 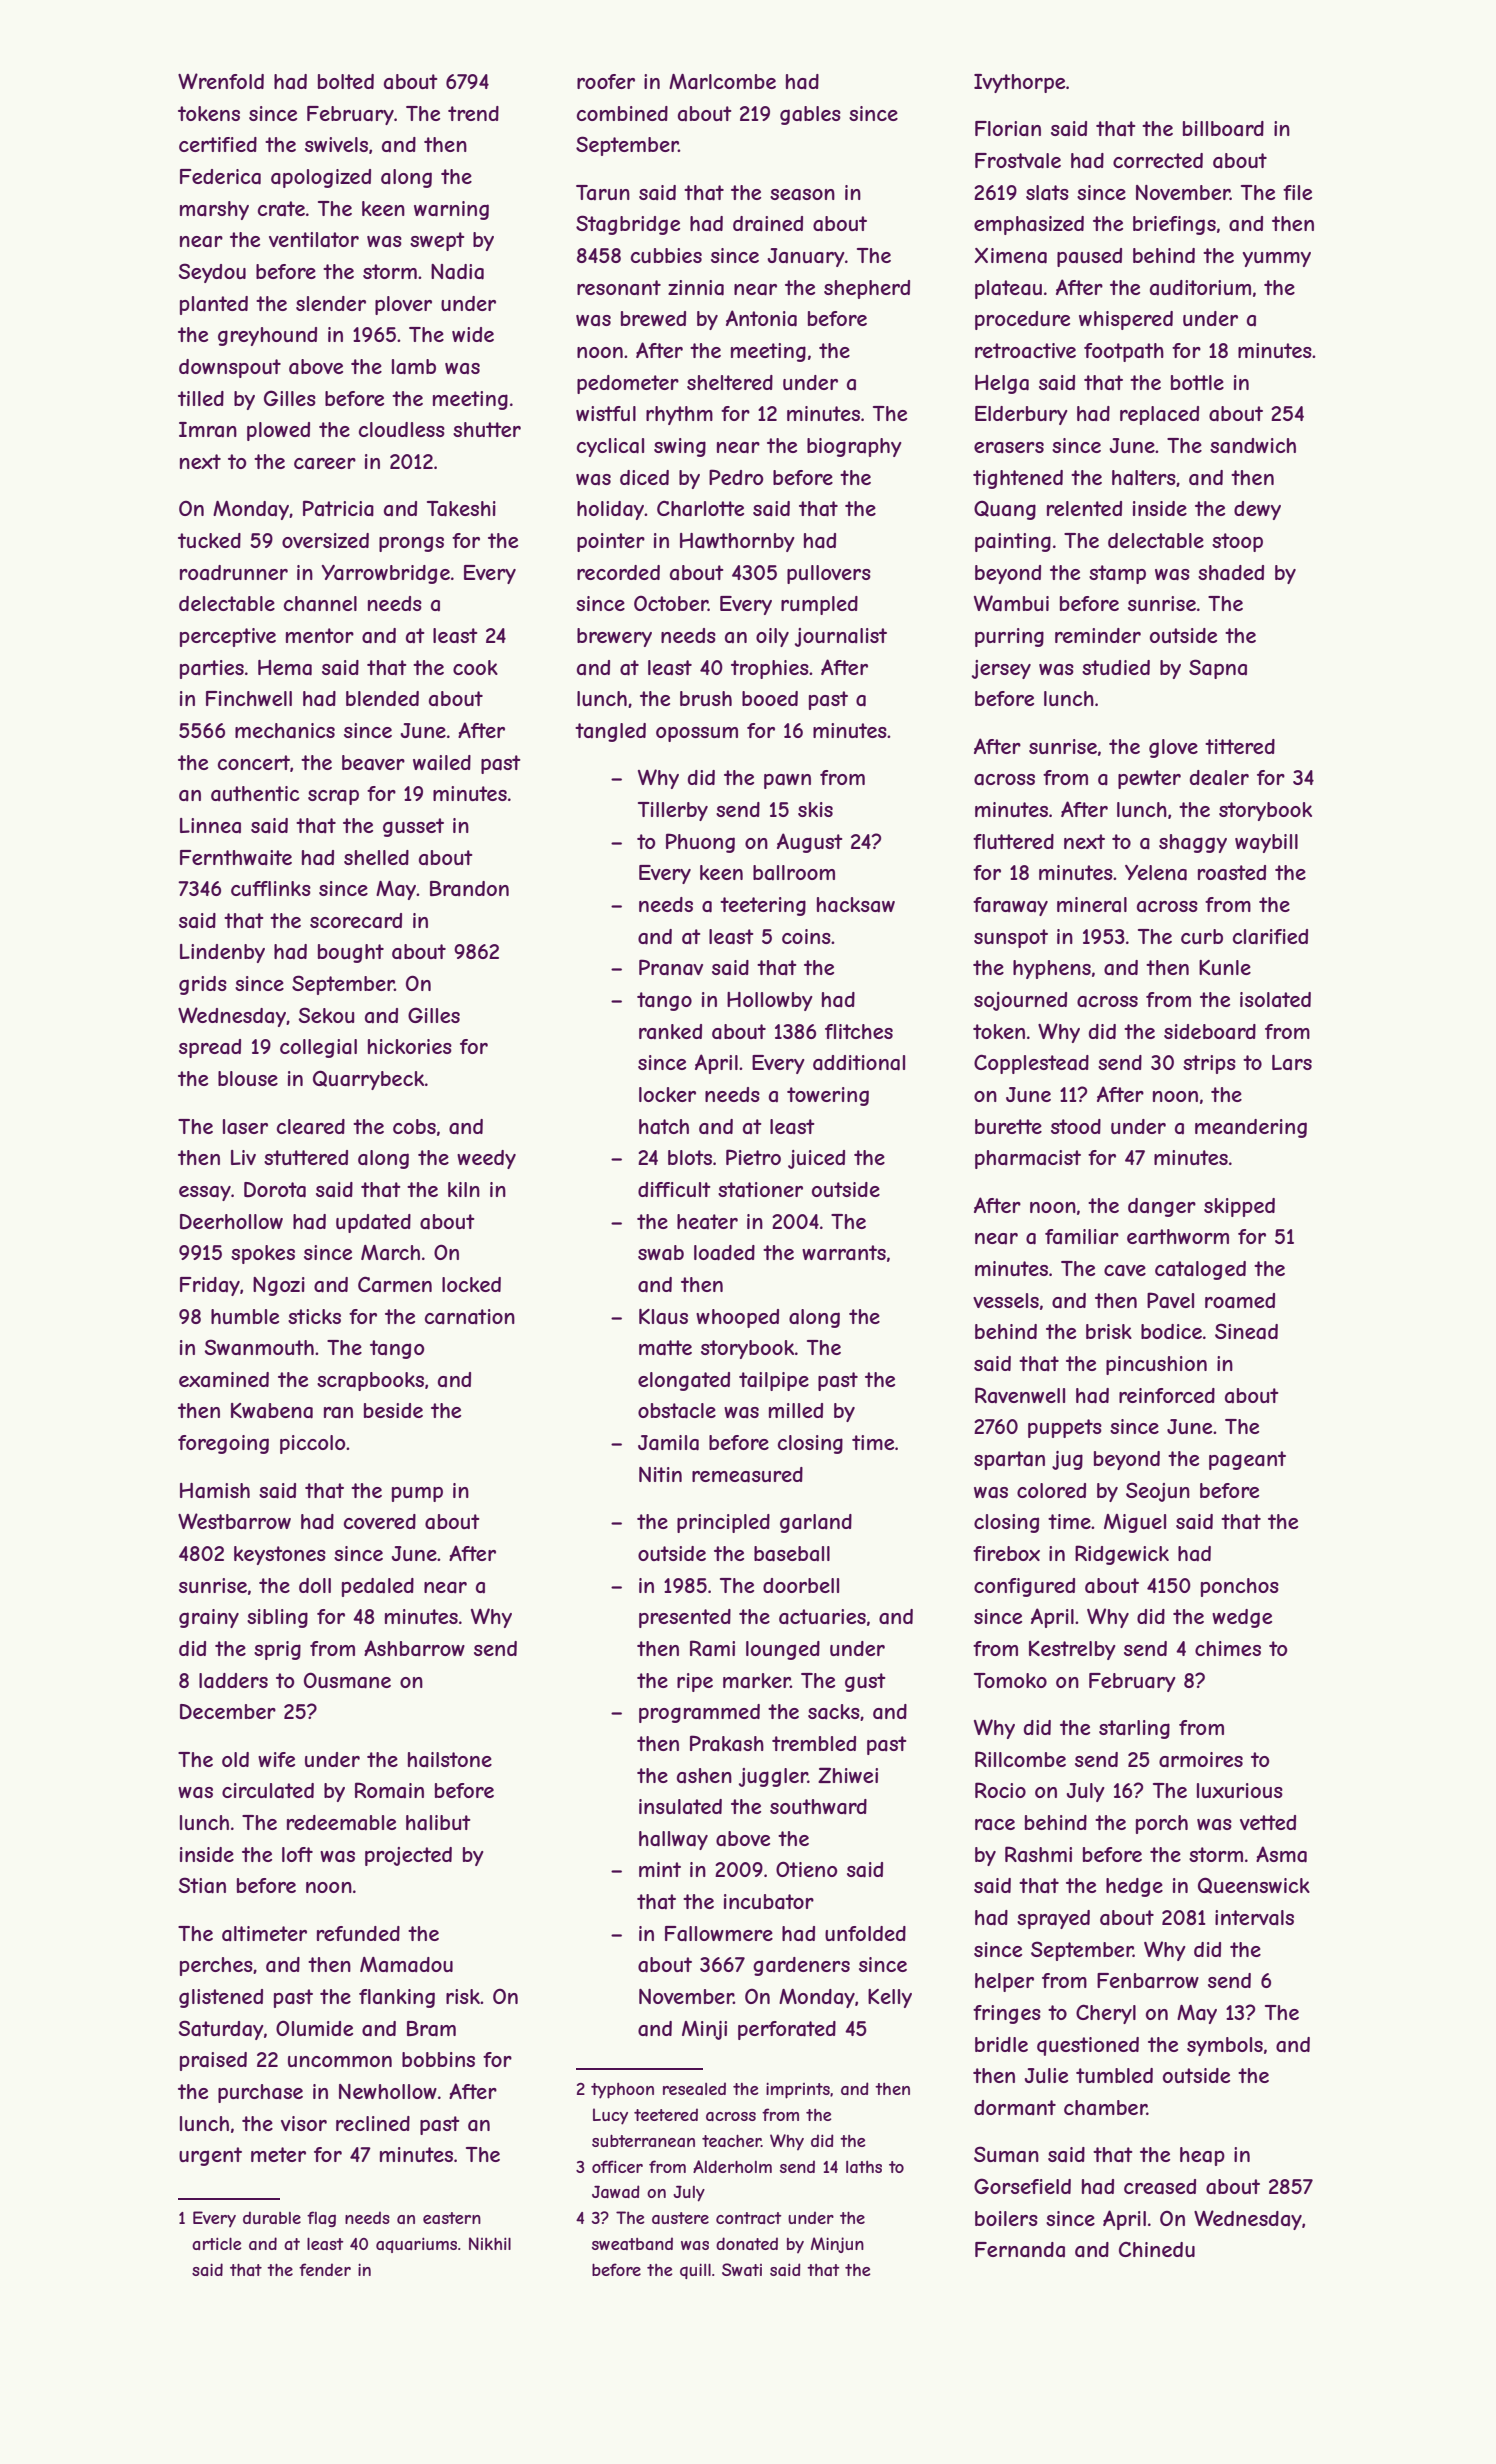 I want to click on examined, so click(x=224, y=1380).
